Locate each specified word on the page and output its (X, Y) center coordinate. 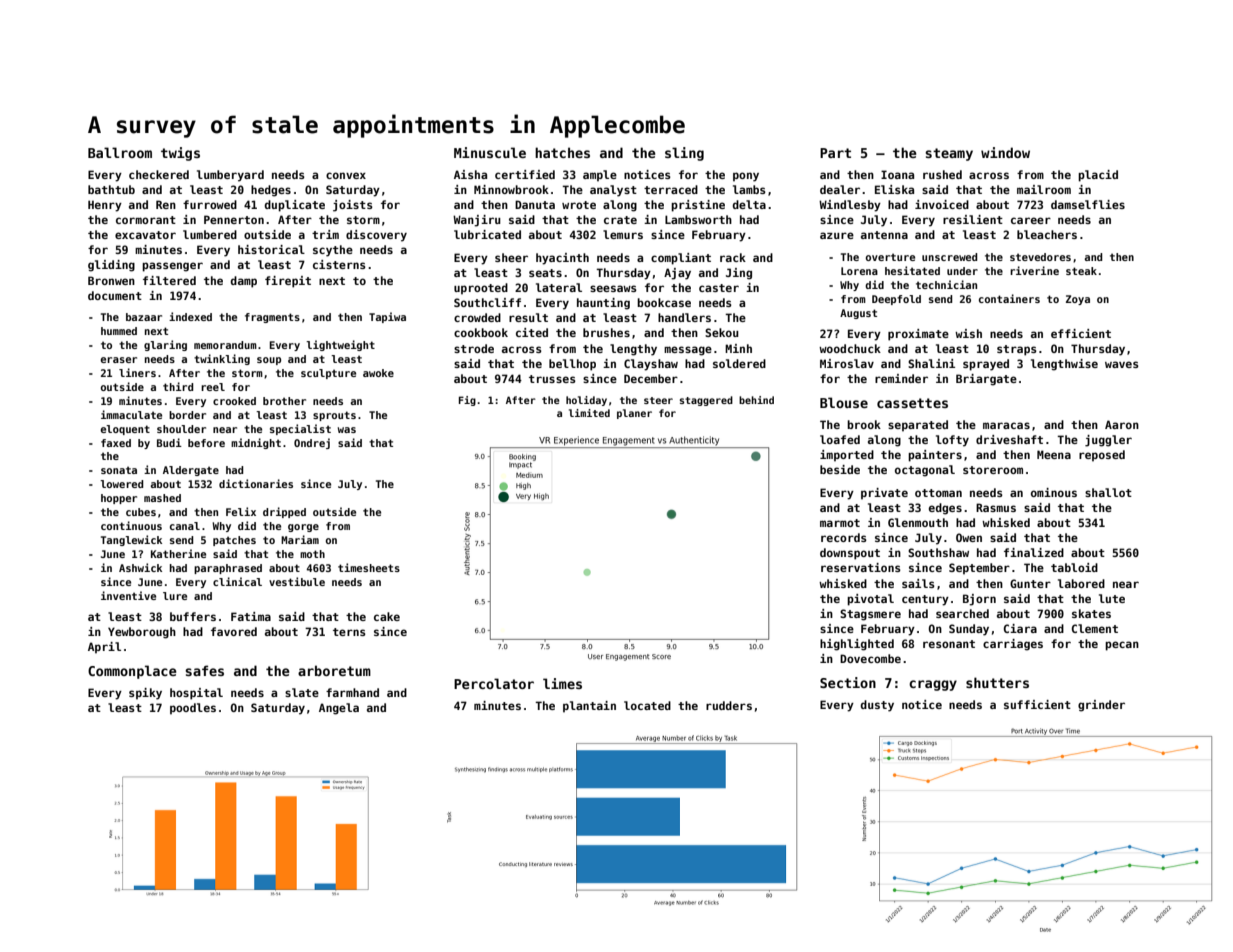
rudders (729, 705)
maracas (1006, 425)
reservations (861, 567)
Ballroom (120, 152)
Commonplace (132, 672)
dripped (284, 512)
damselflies (1088, 204)
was (347, 430)
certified (525, 174)
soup (269, 361)
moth (312, 554)
